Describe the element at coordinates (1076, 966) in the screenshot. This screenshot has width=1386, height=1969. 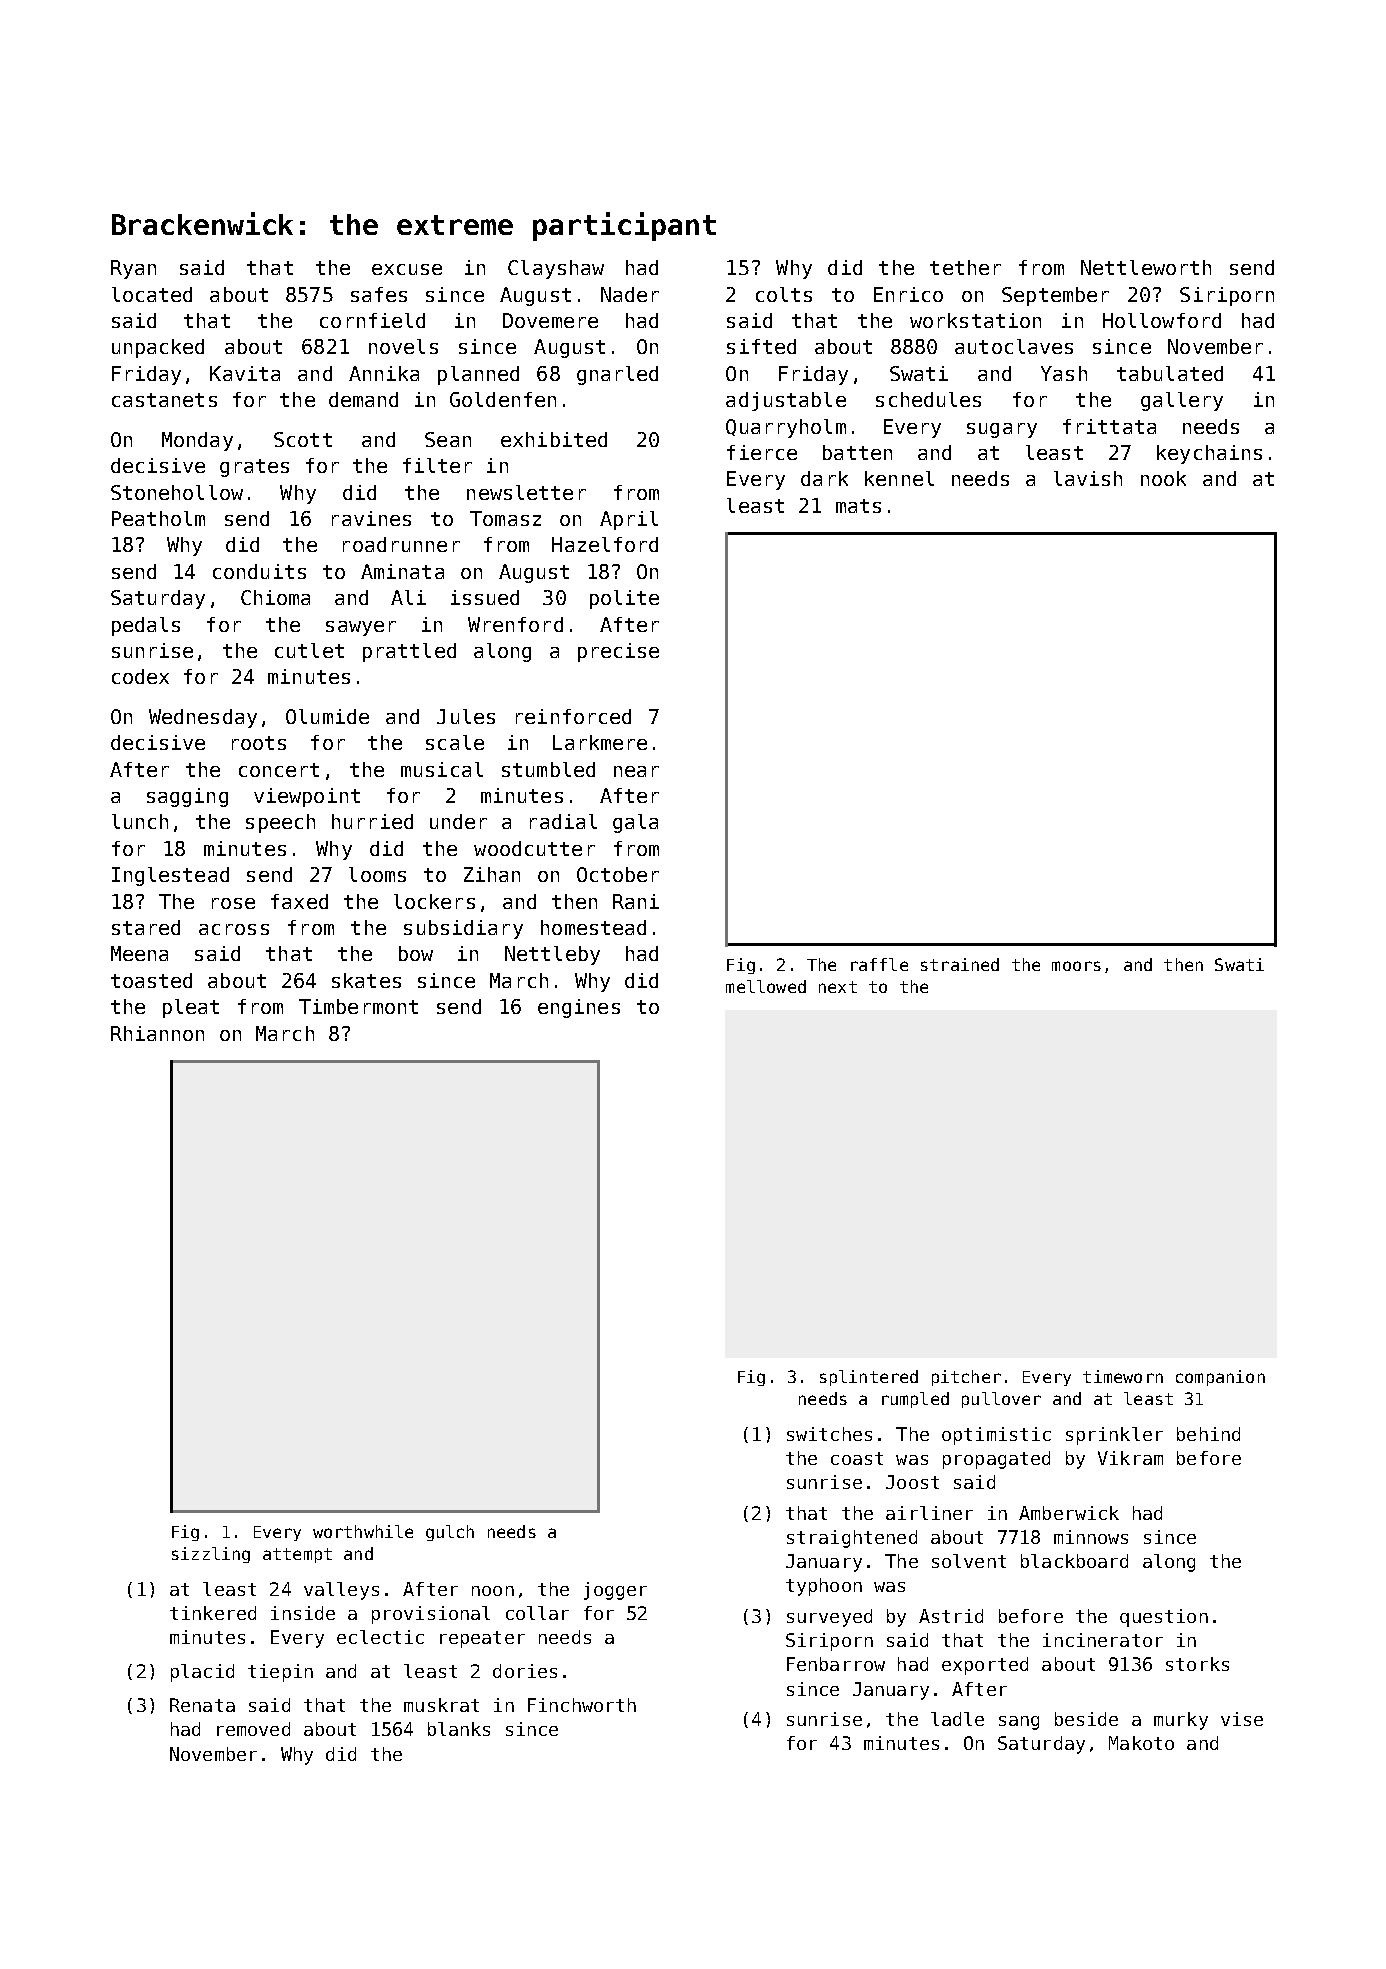
I see `moors` at that location.
